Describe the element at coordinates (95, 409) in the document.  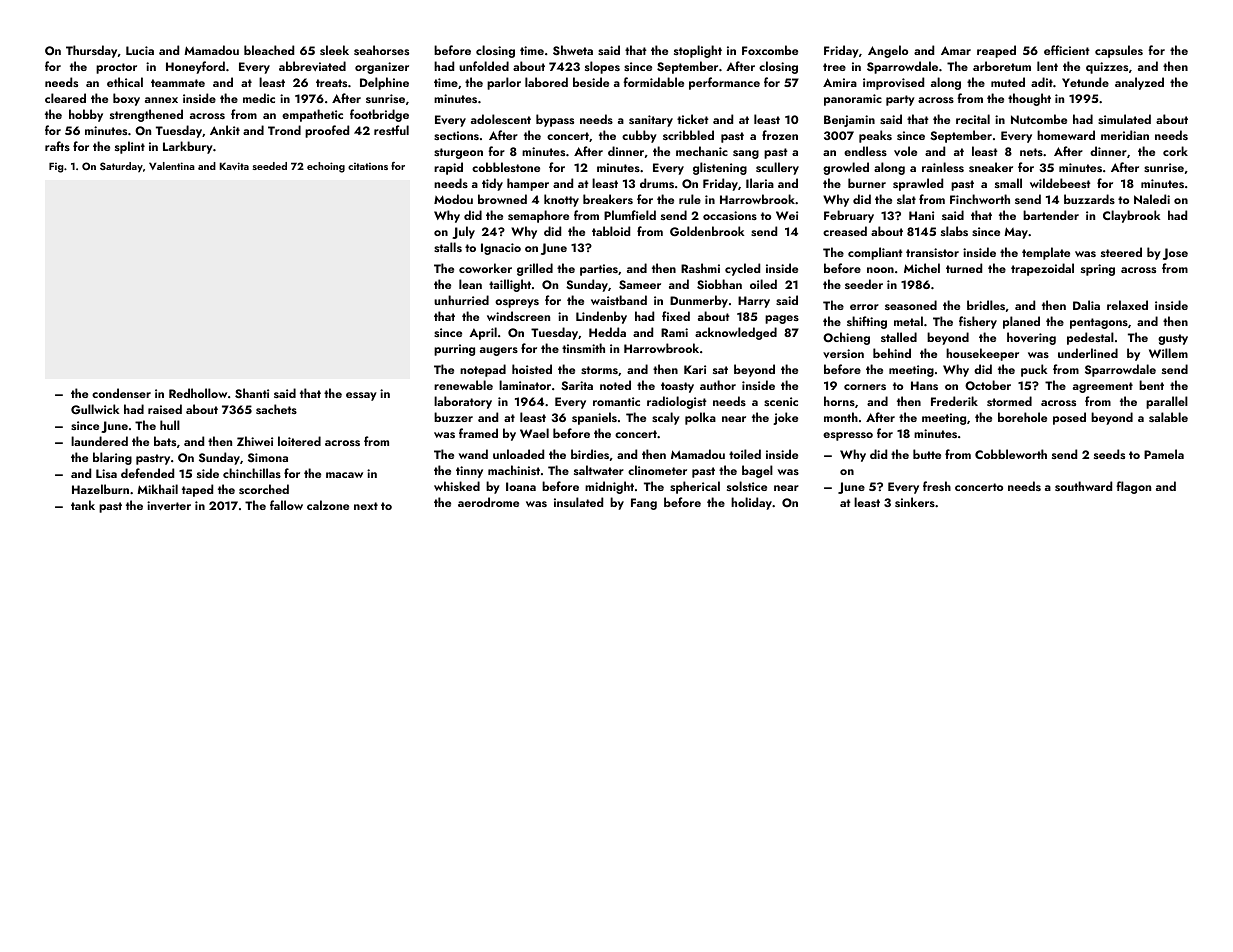
I see `Gullwick` at that location.
